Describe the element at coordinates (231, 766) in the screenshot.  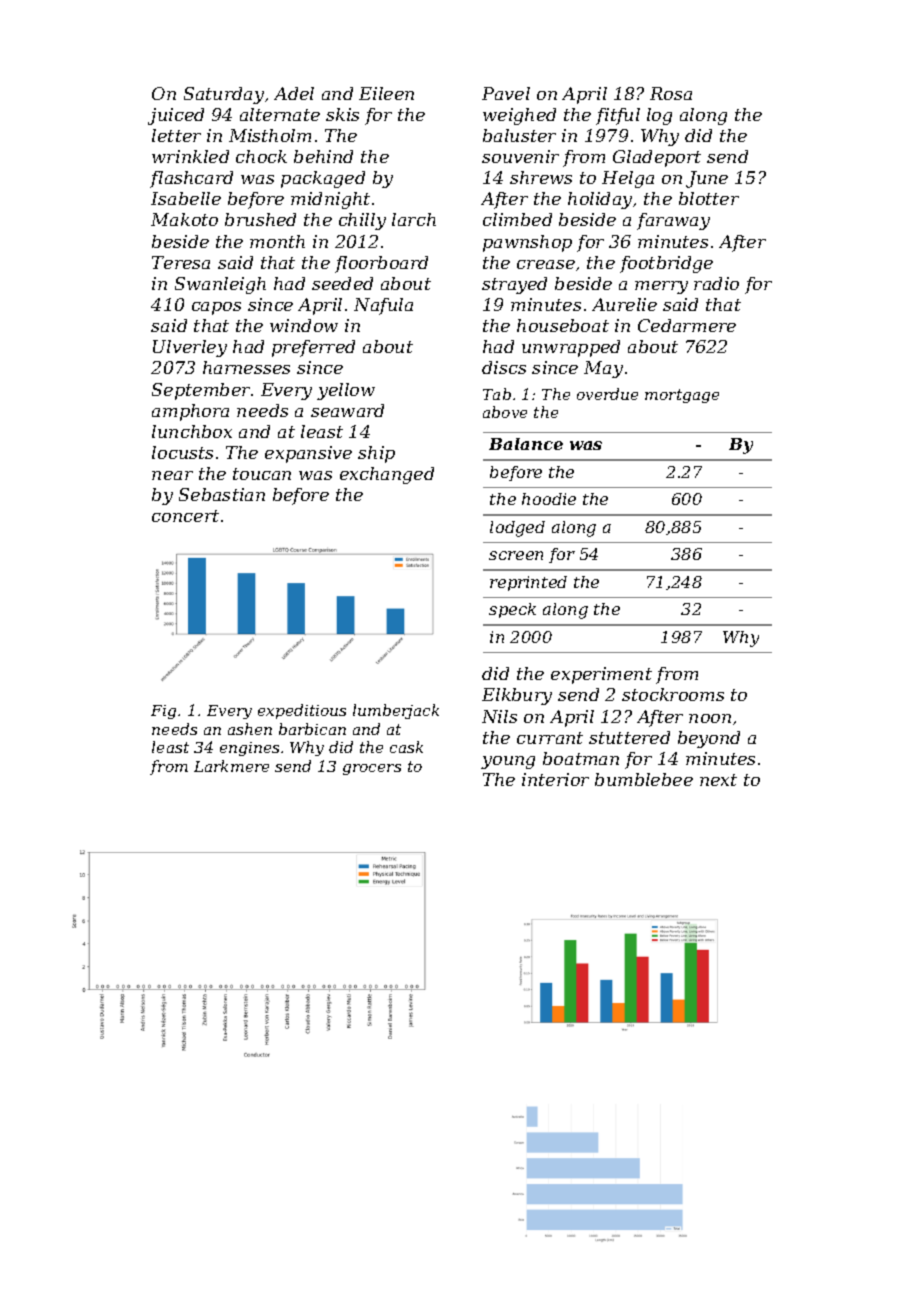
I see `Larkmere` at that location.
